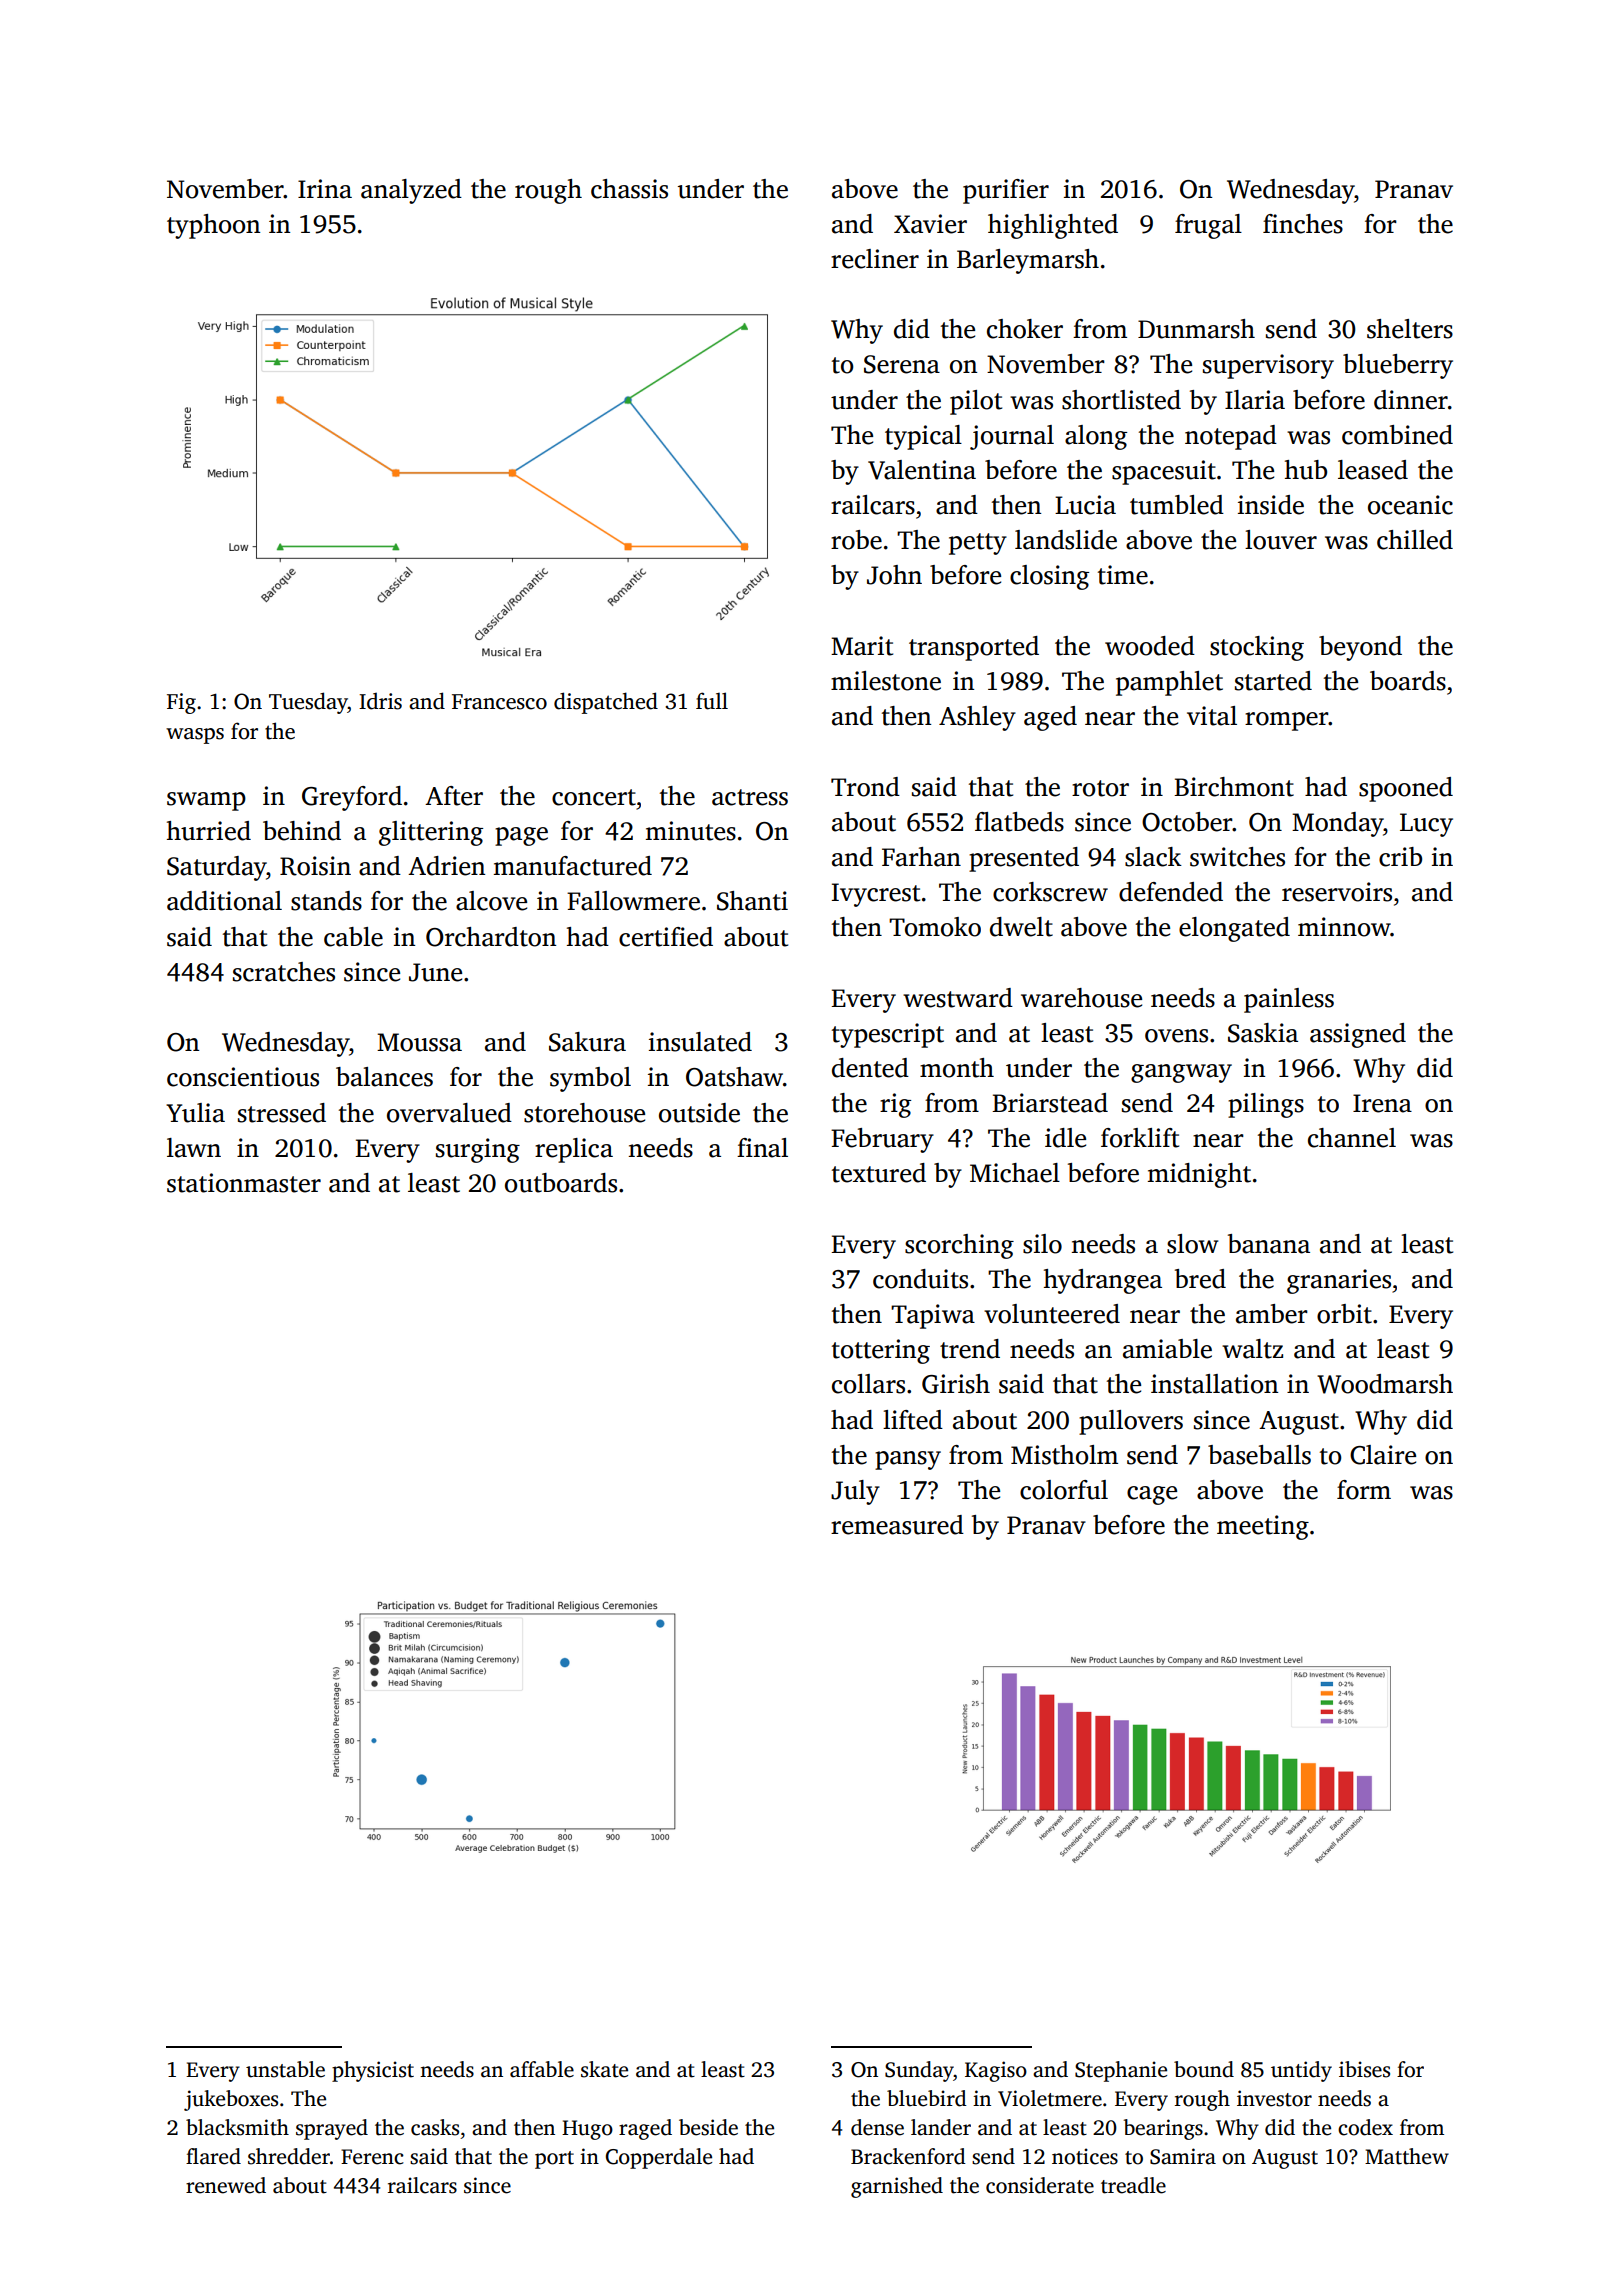 The height and width of the document is (2292, 1620). Describe the element at coordinates (1164, 472) in the document. I see `spacesuit` at that location.
